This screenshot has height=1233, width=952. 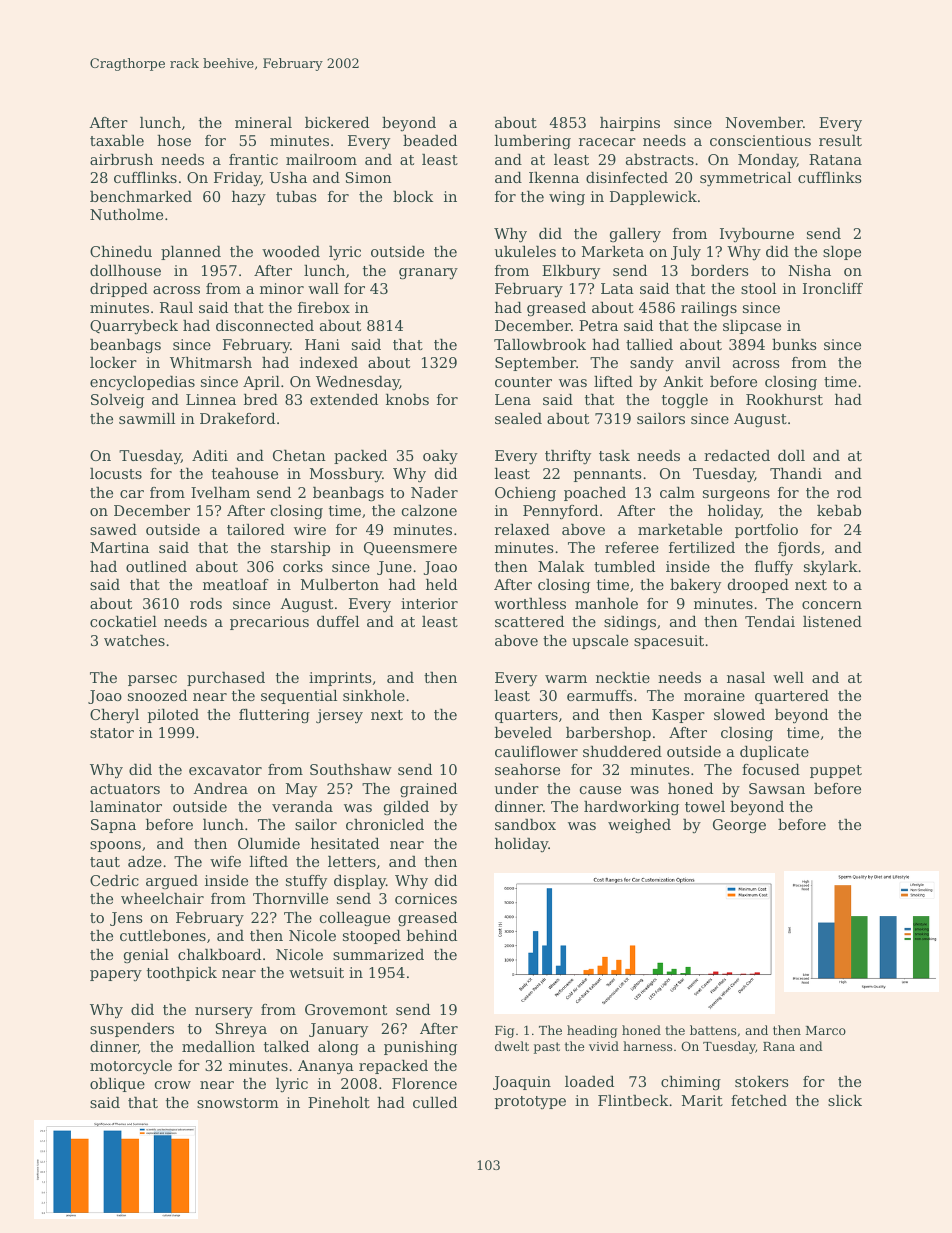 What do you see at coordinates (745, 179) in the screenshot?
I see `symmetrical` at bounding box center [745, 179].
